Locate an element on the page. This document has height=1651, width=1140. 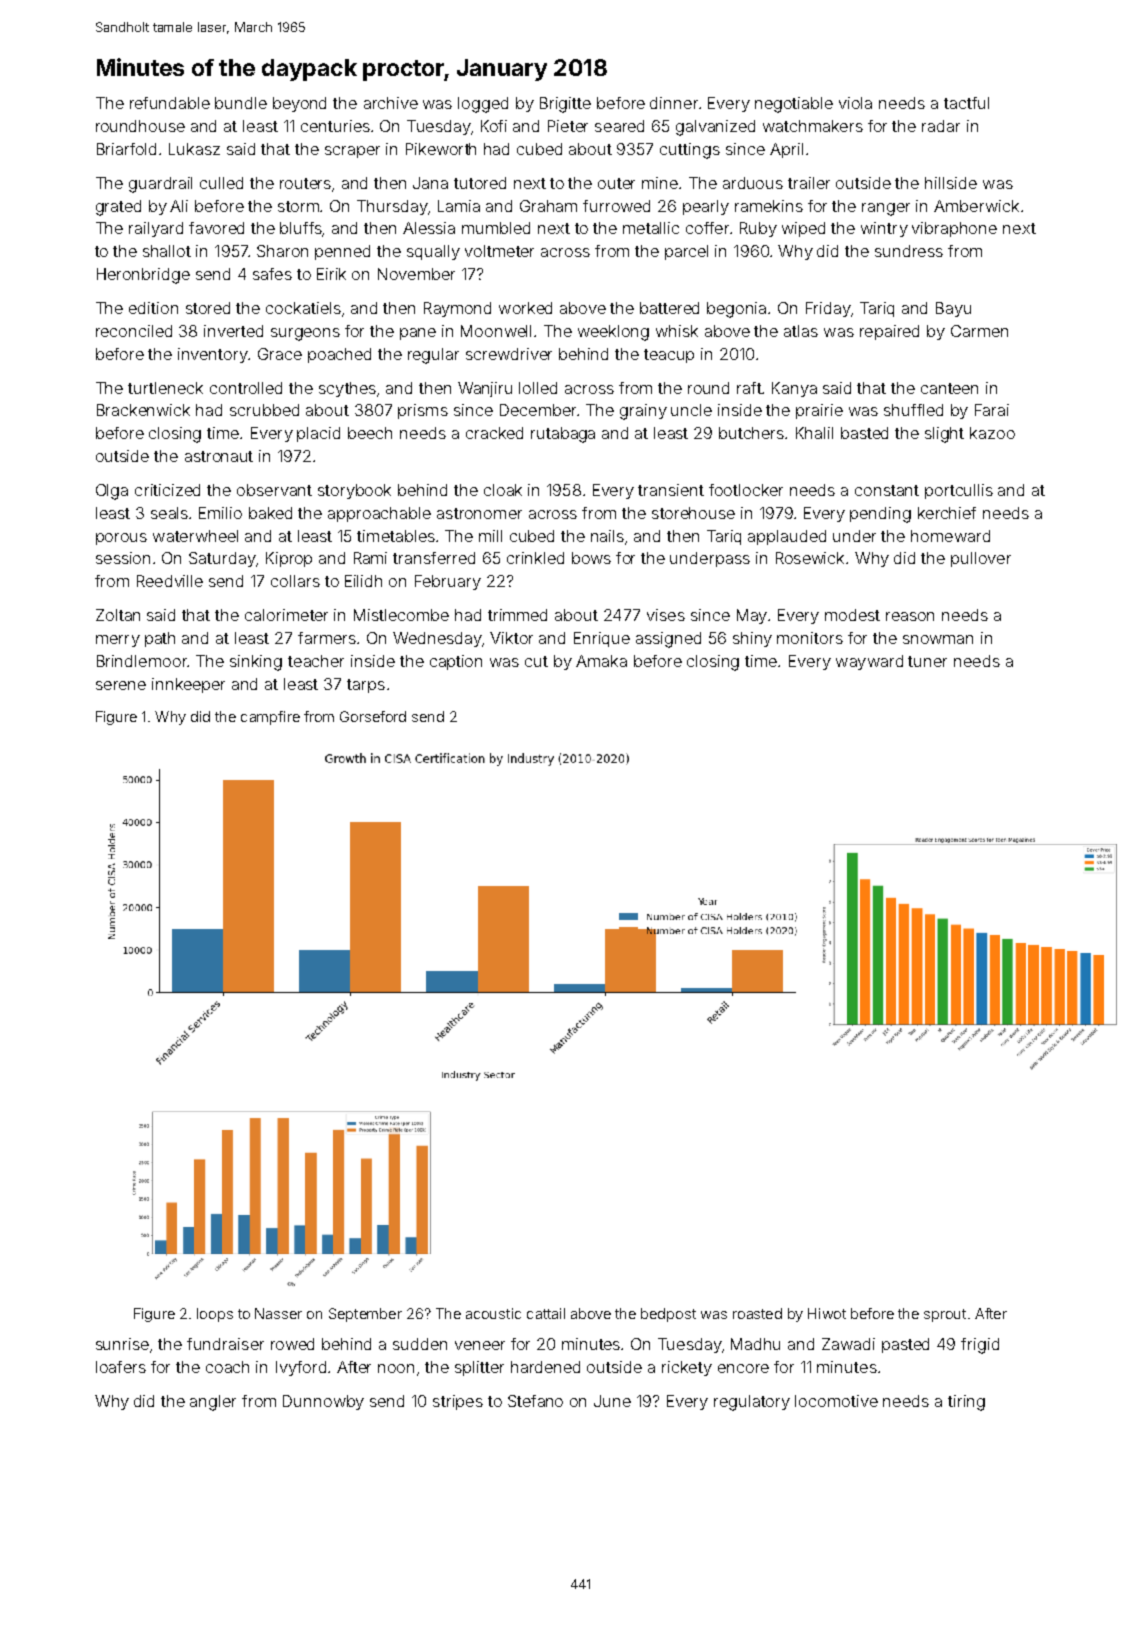
Nasser is located at coordinates (278, 1313).
